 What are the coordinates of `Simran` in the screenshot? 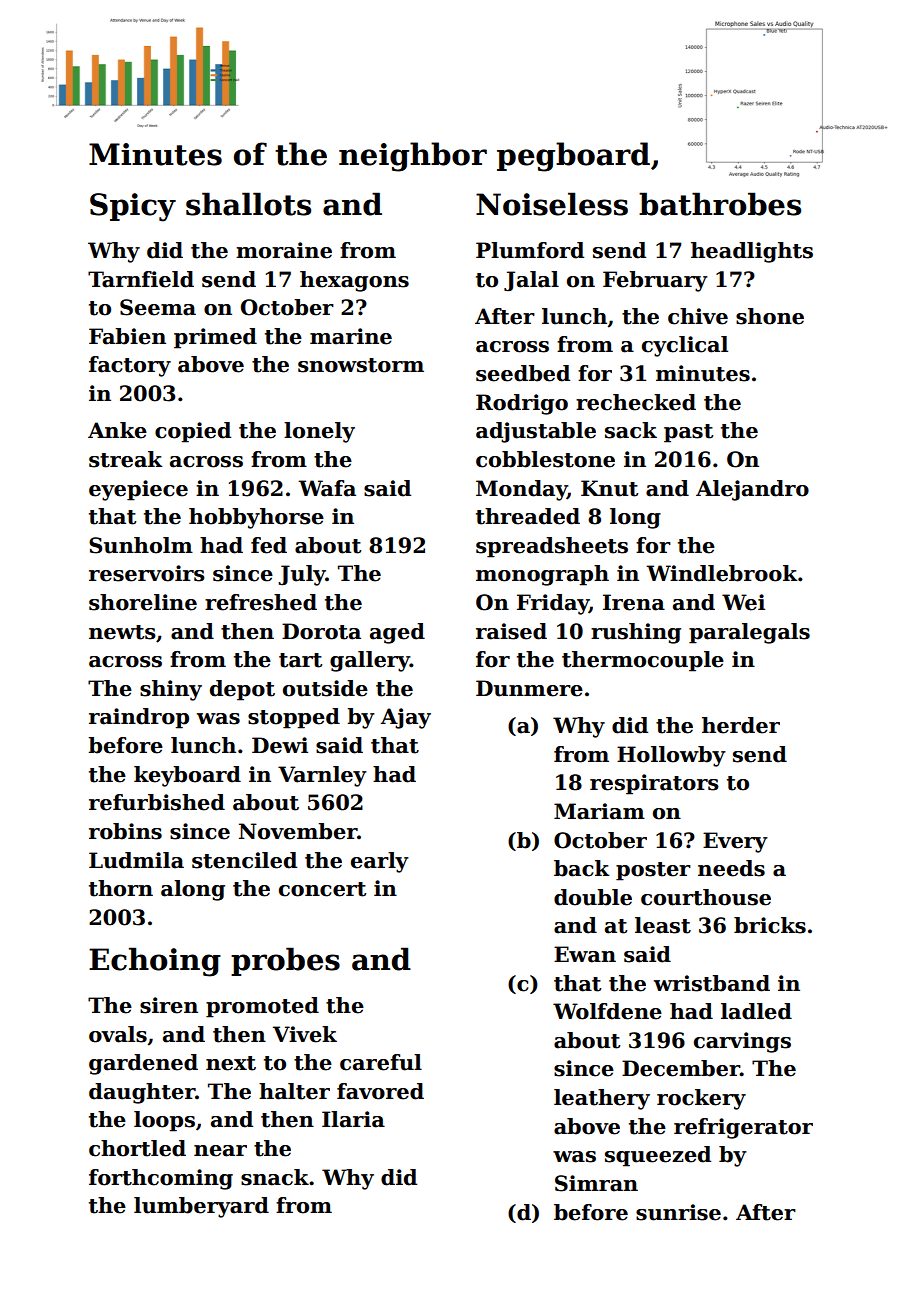 It's located at (596, 1183).
